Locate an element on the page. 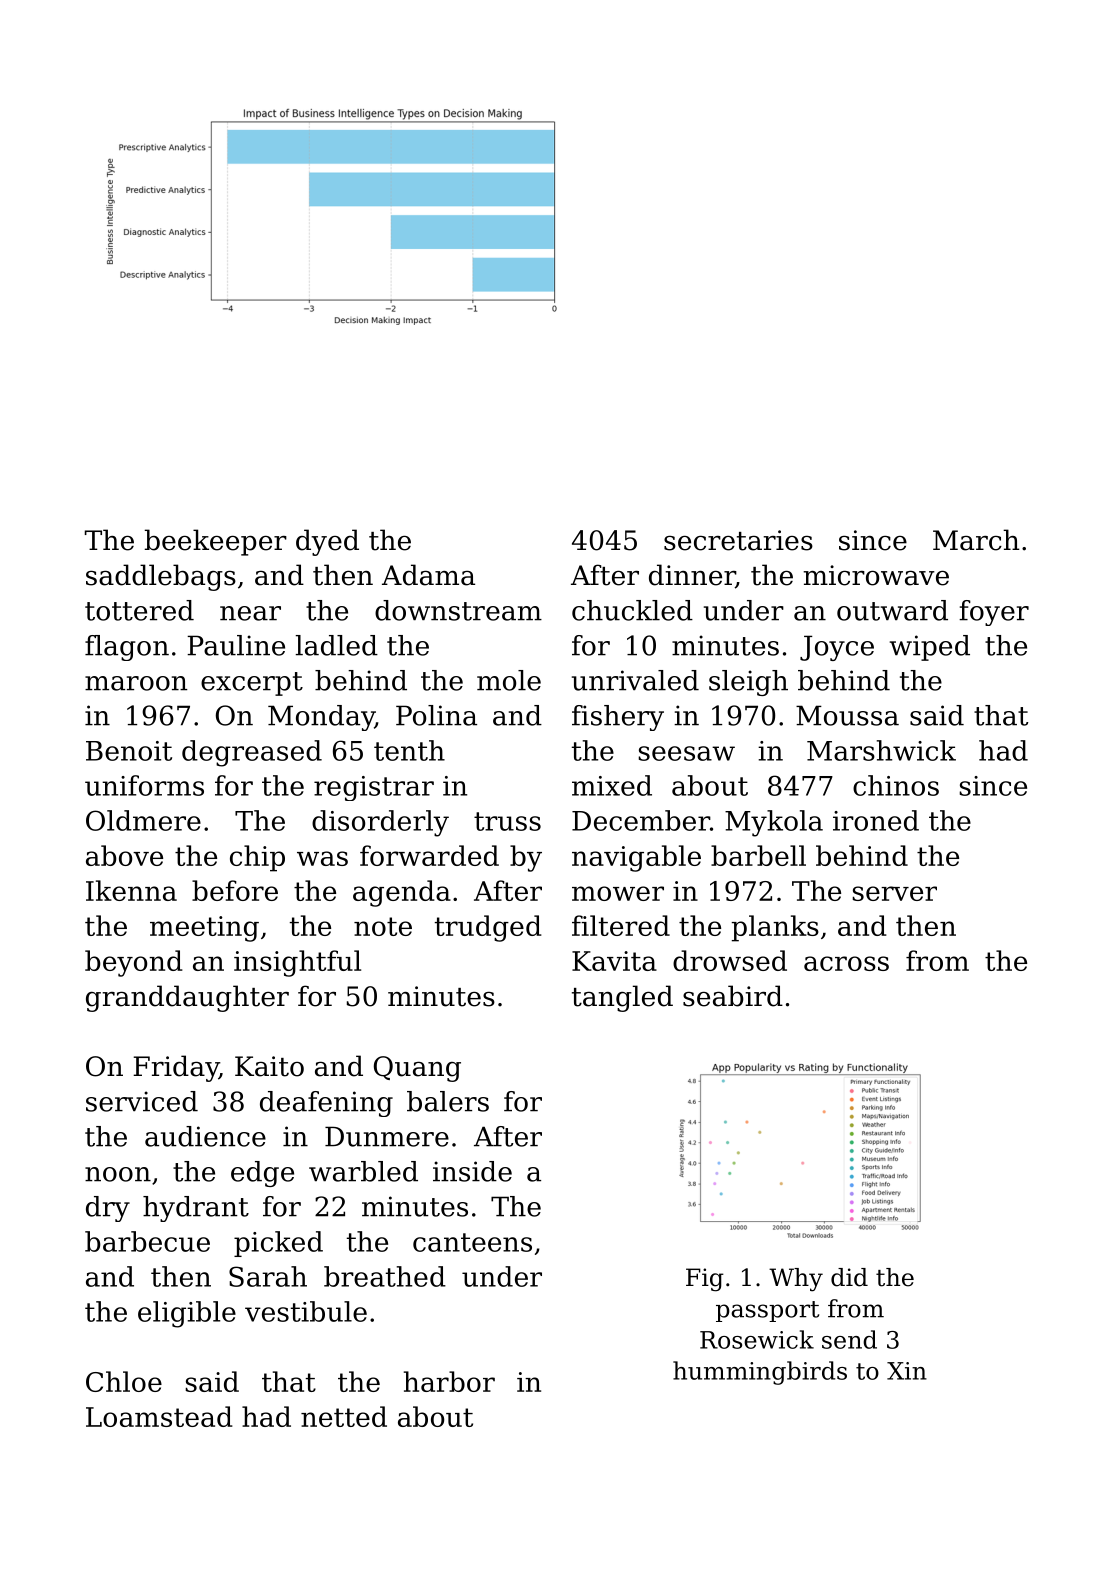 The image size is (1113, 1581). audience is located at coordinates (205, 1136).
